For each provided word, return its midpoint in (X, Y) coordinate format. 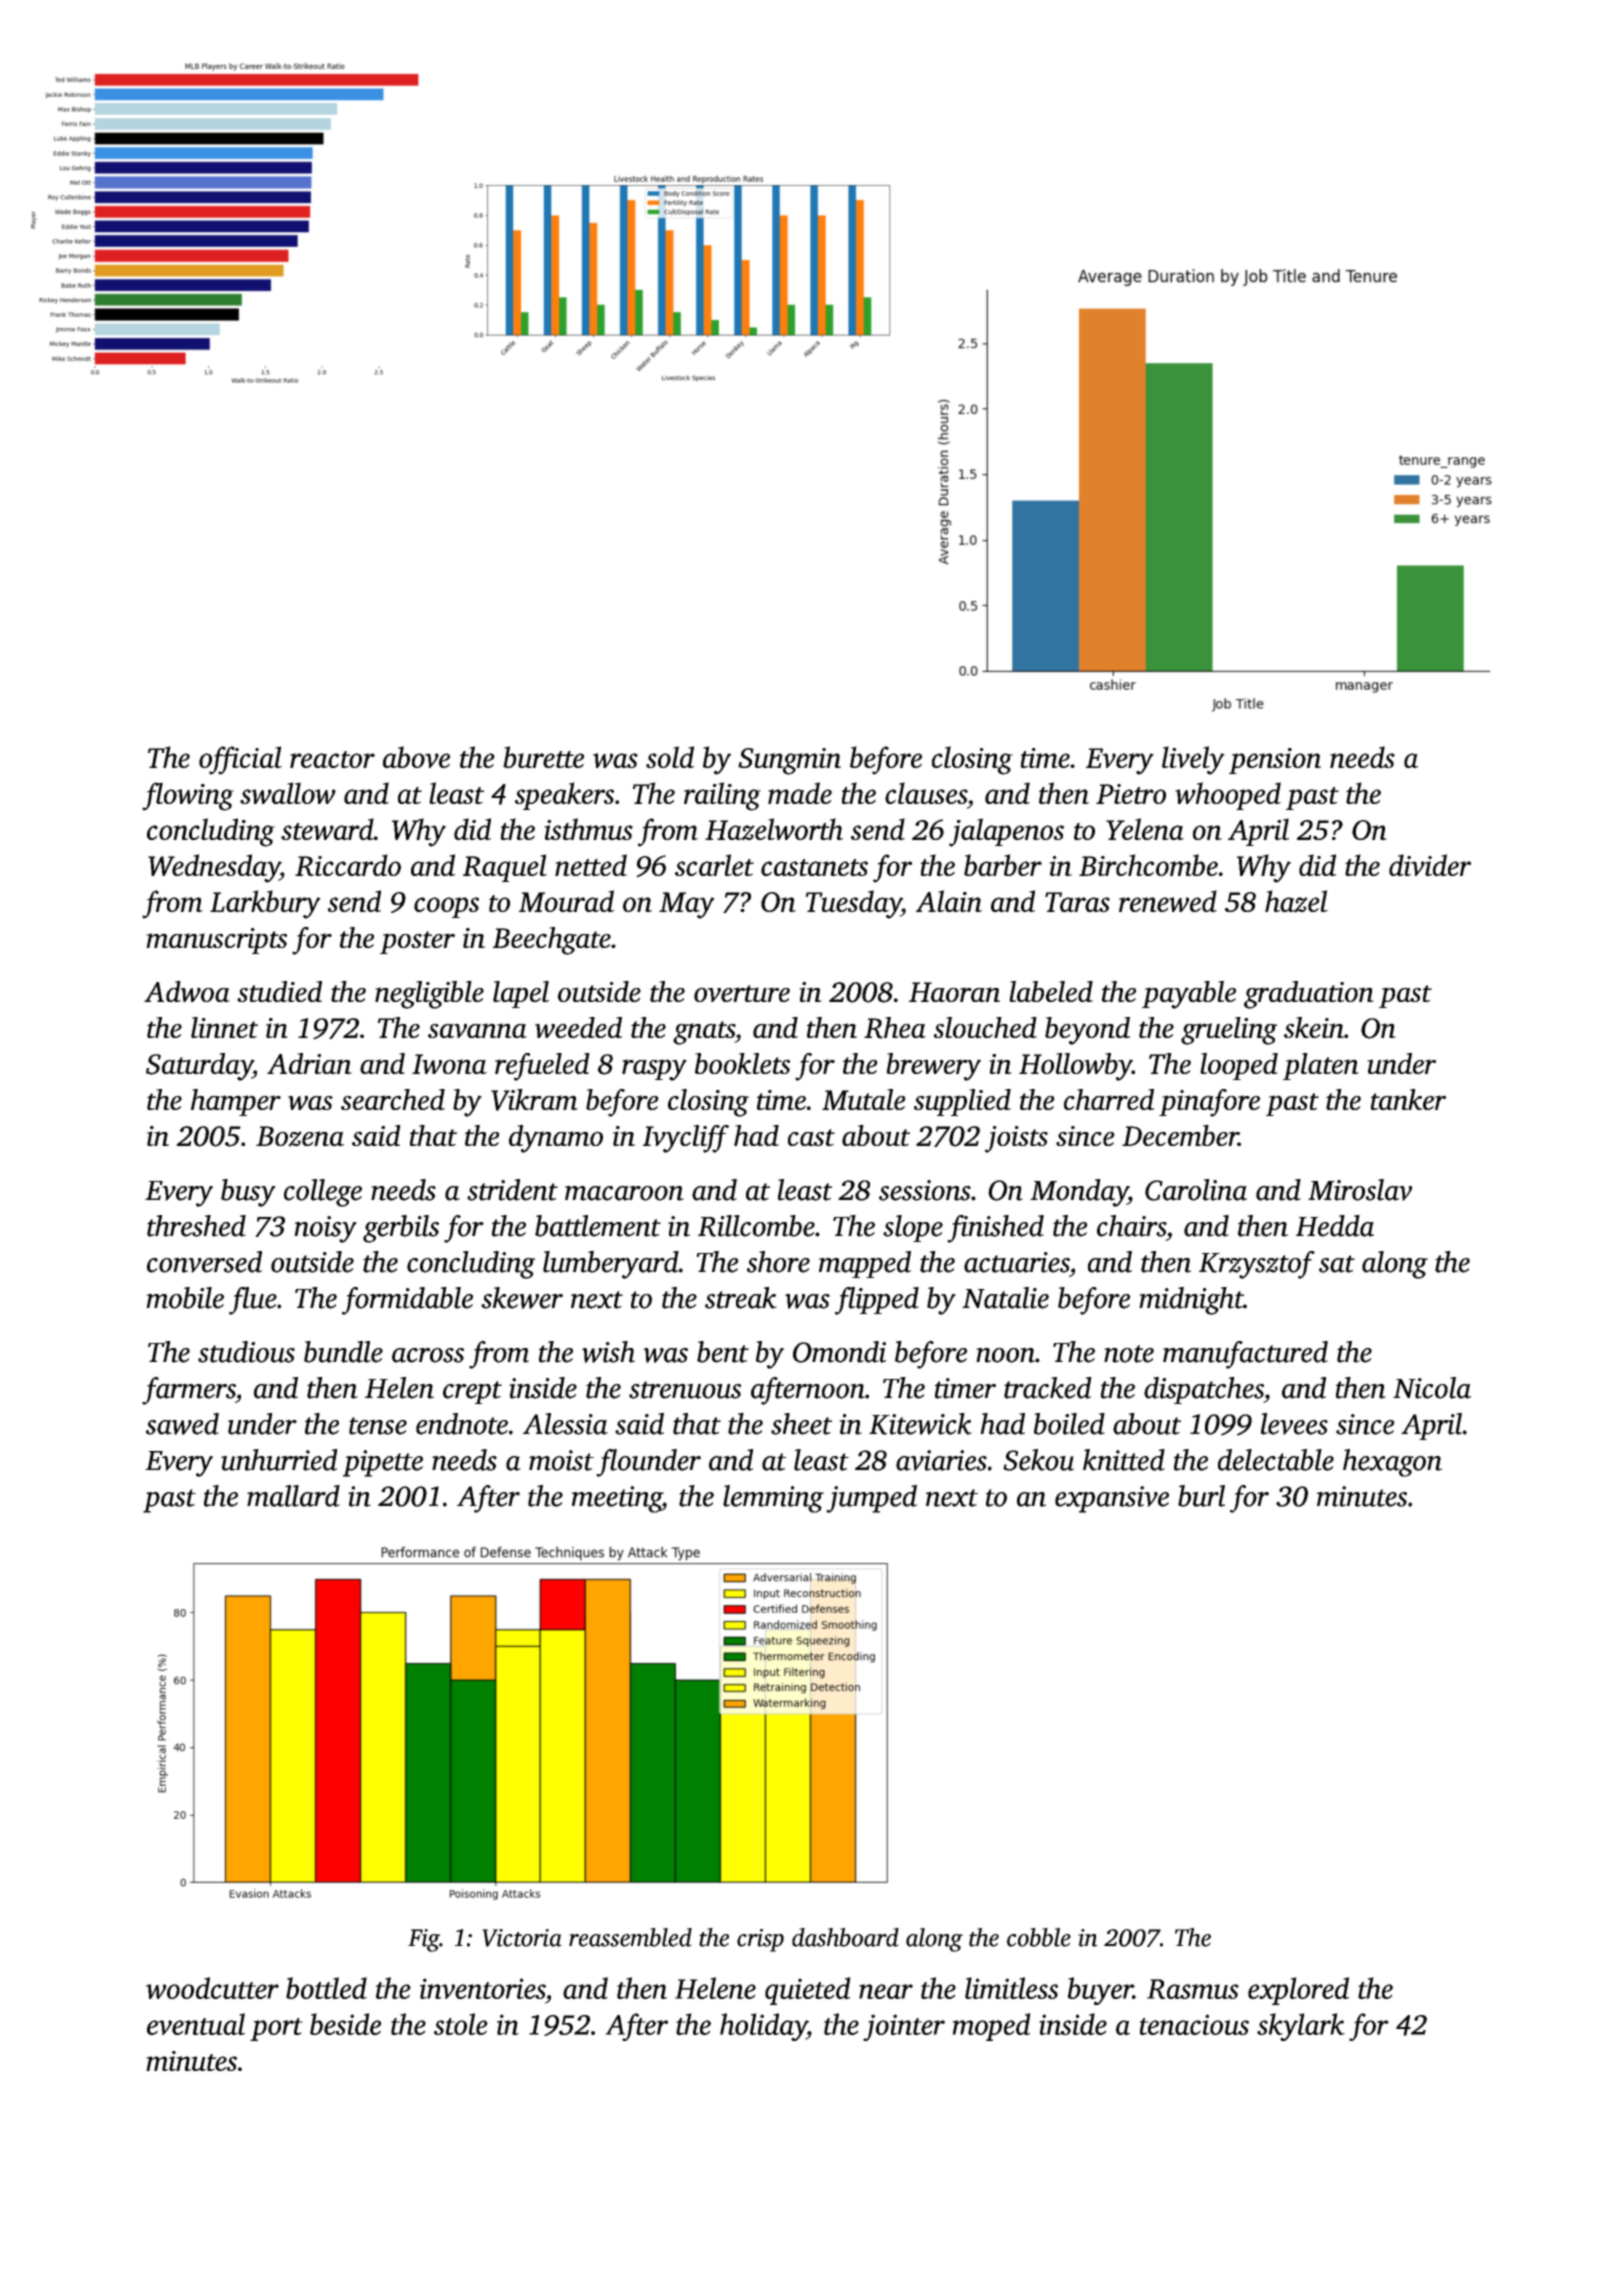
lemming (773, 1499)
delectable (1276, 1460)
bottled (326, 1988)
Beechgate (552, 941)
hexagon (1392, 1463)
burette (543, 757)
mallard (293, 1496)
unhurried (279, 1460)
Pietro (1131, 794)
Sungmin (789, 761)
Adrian (309, 1063)
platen (1321, 1066)
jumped (871, 1499)
